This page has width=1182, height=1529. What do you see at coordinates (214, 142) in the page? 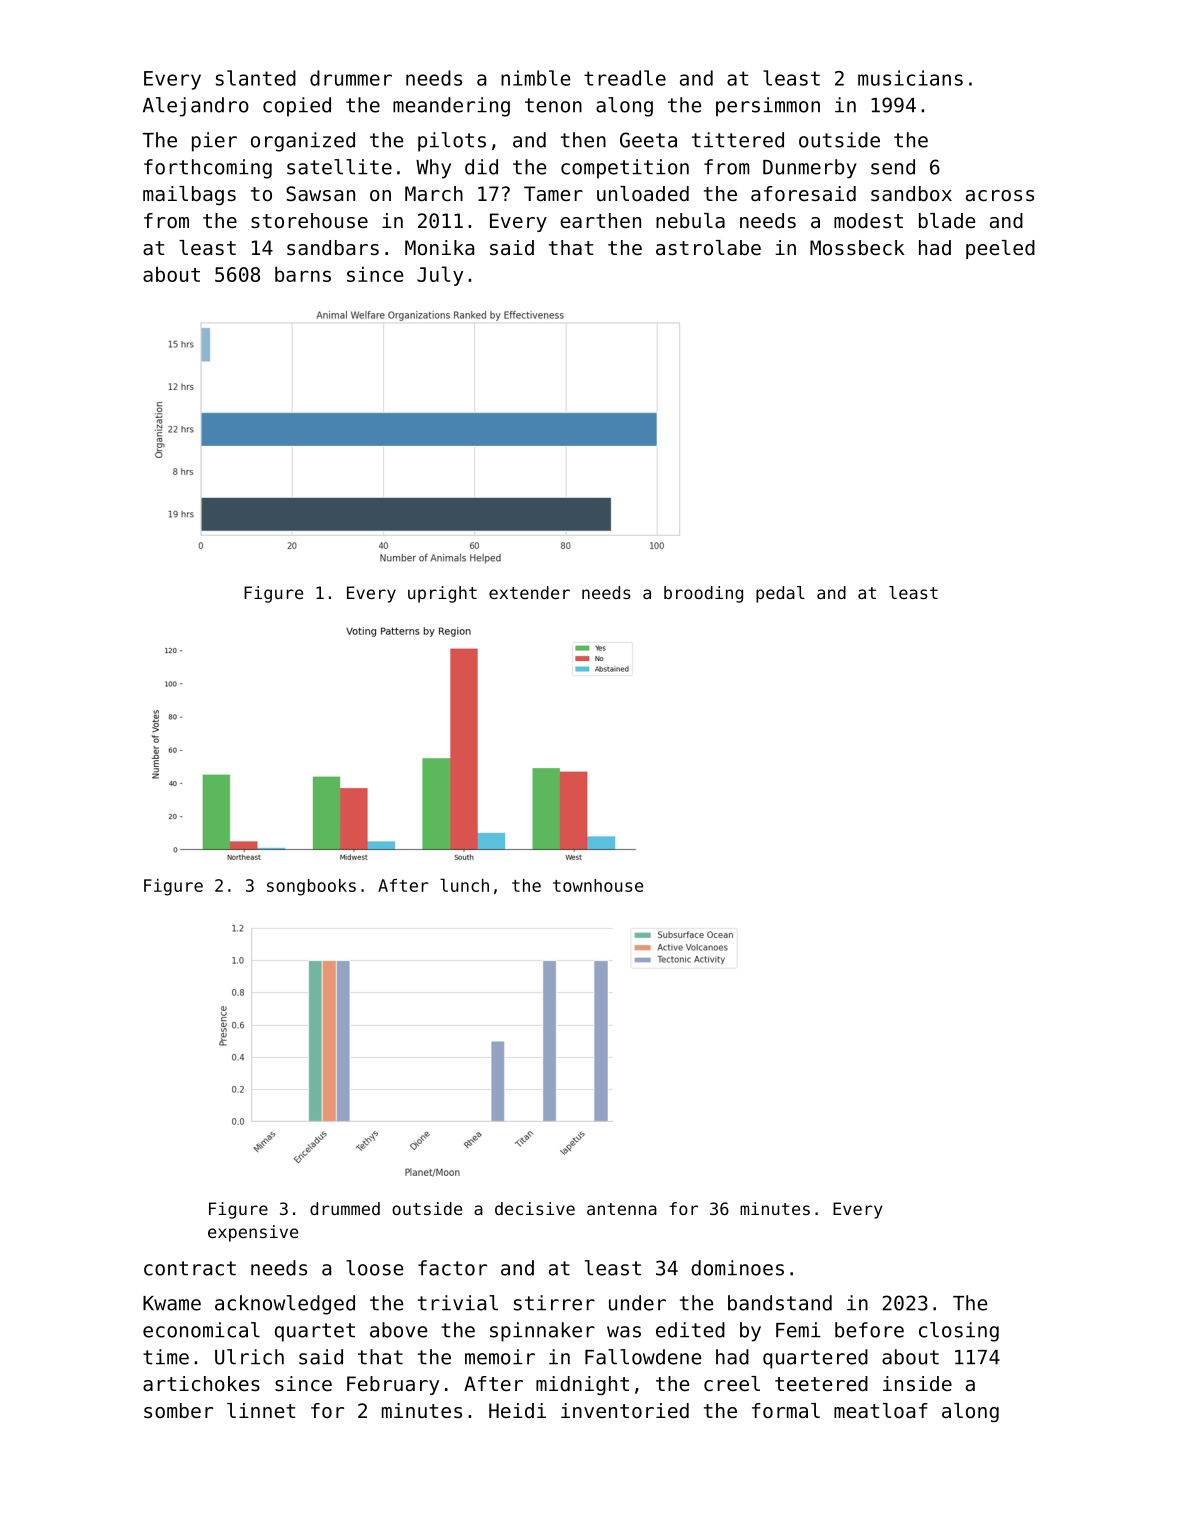
I see `pier` at bounding box center [214, 142].
